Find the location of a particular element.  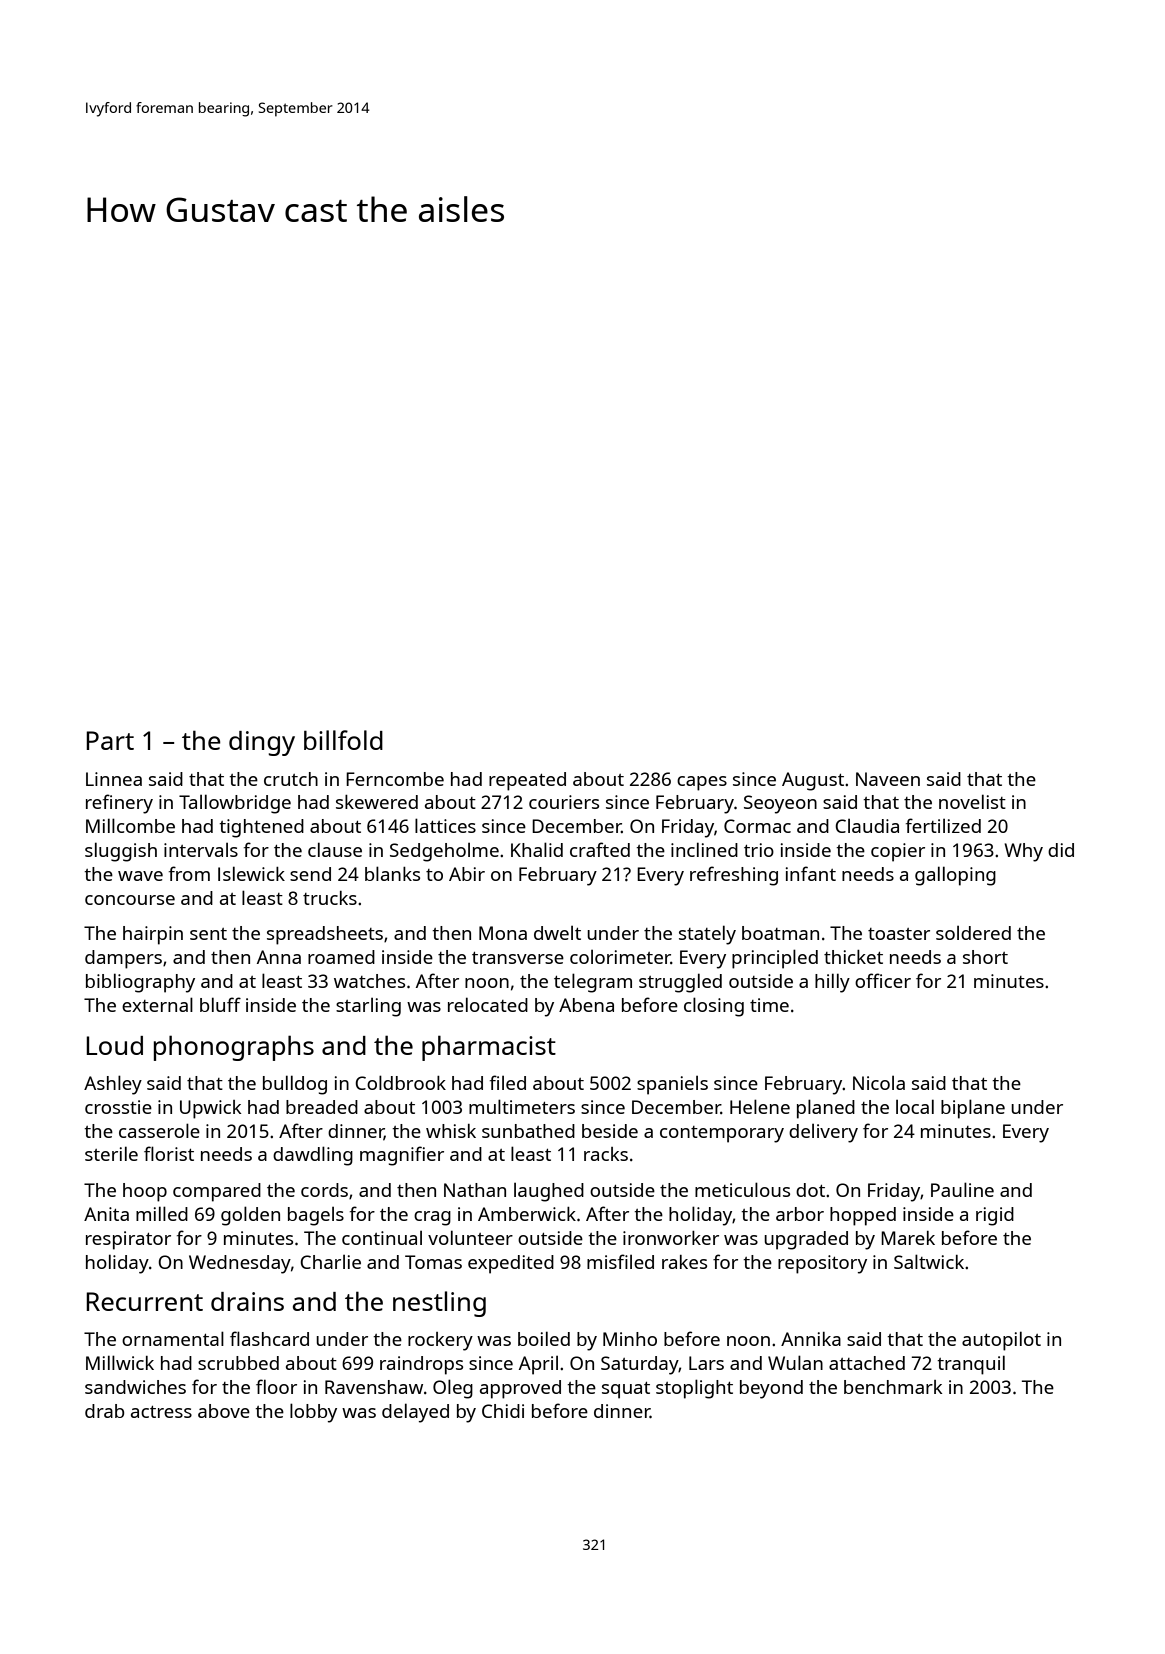

contemporary is located at coordinates (722, 1134).
